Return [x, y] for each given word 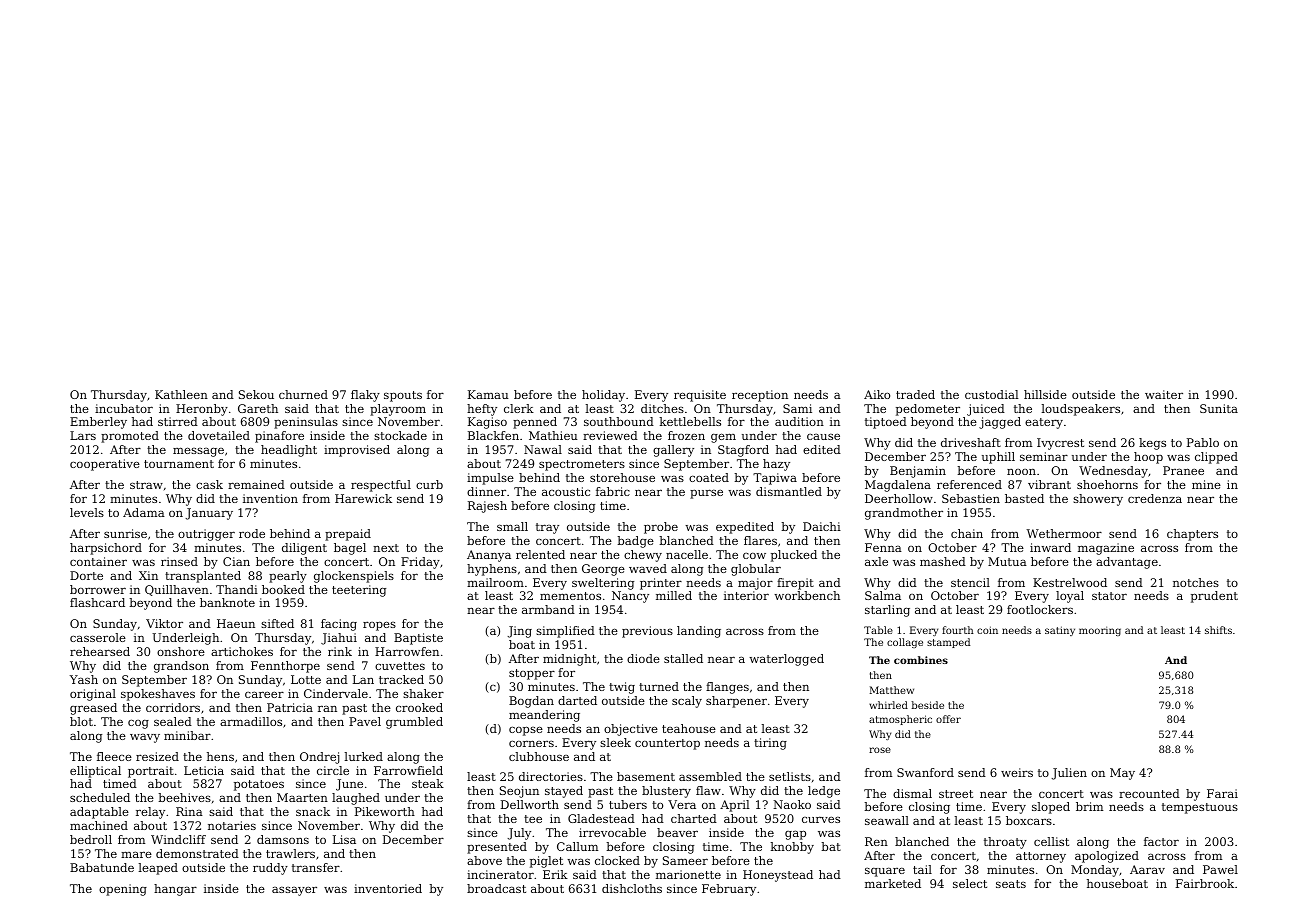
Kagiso [487, 423]
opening [123, 890]
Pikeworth [385, 811]
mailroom [495, 582]
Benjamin [918, 472]
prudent [1214, 597]
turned [659, 686]
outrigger [206, 535]
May [1122, 774]
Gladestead [601, 818]
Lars [83, 435]
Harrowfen [407, 651]
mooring [1100, 631]
